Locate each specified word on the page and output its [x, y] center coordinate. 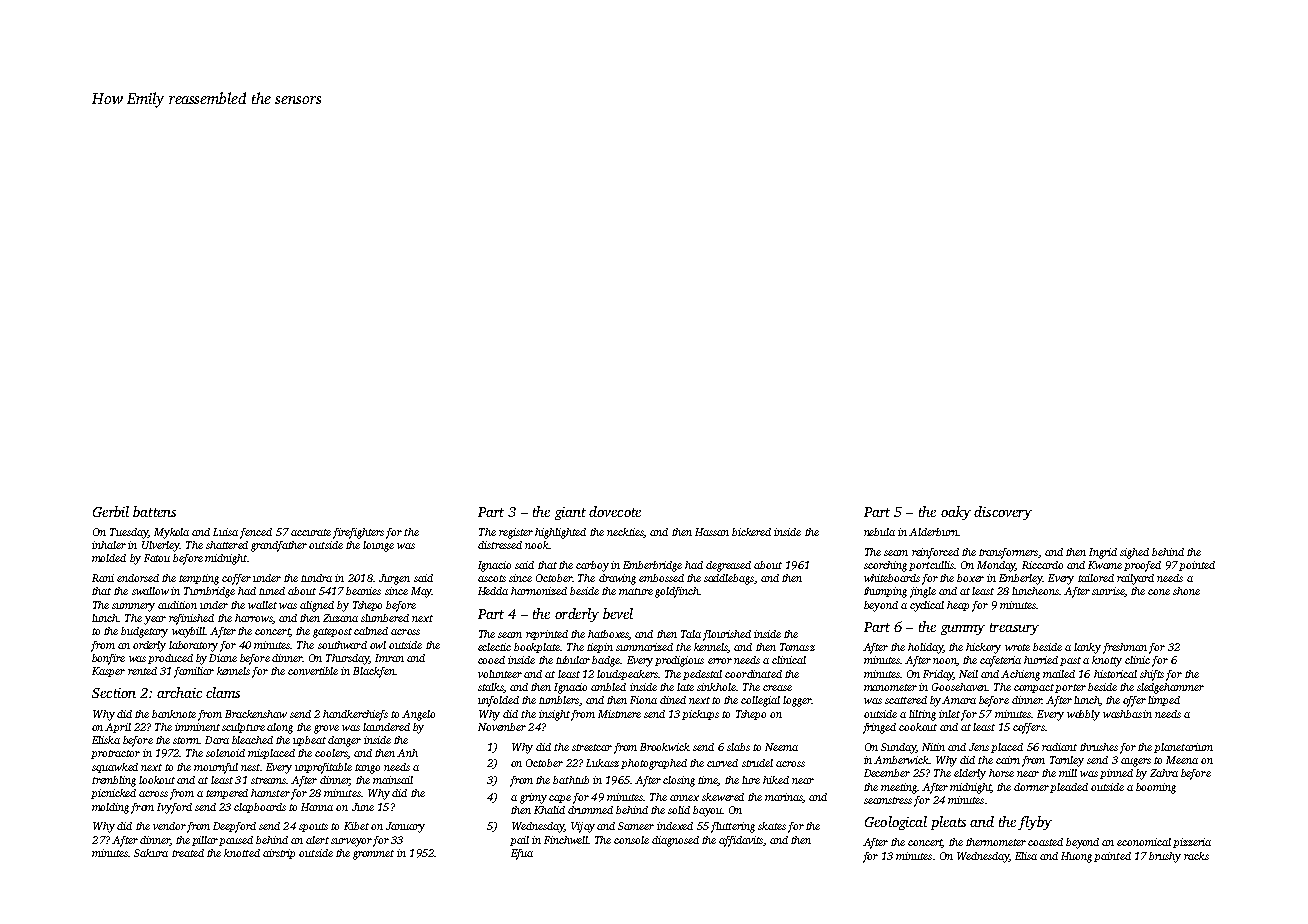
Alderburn [933, 532]
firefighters [358, 533]
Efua [522, 854]
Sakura [151, 853]
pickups [700, 715]
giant [570, 513]
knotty [1107, 661]
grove [326, 729]
